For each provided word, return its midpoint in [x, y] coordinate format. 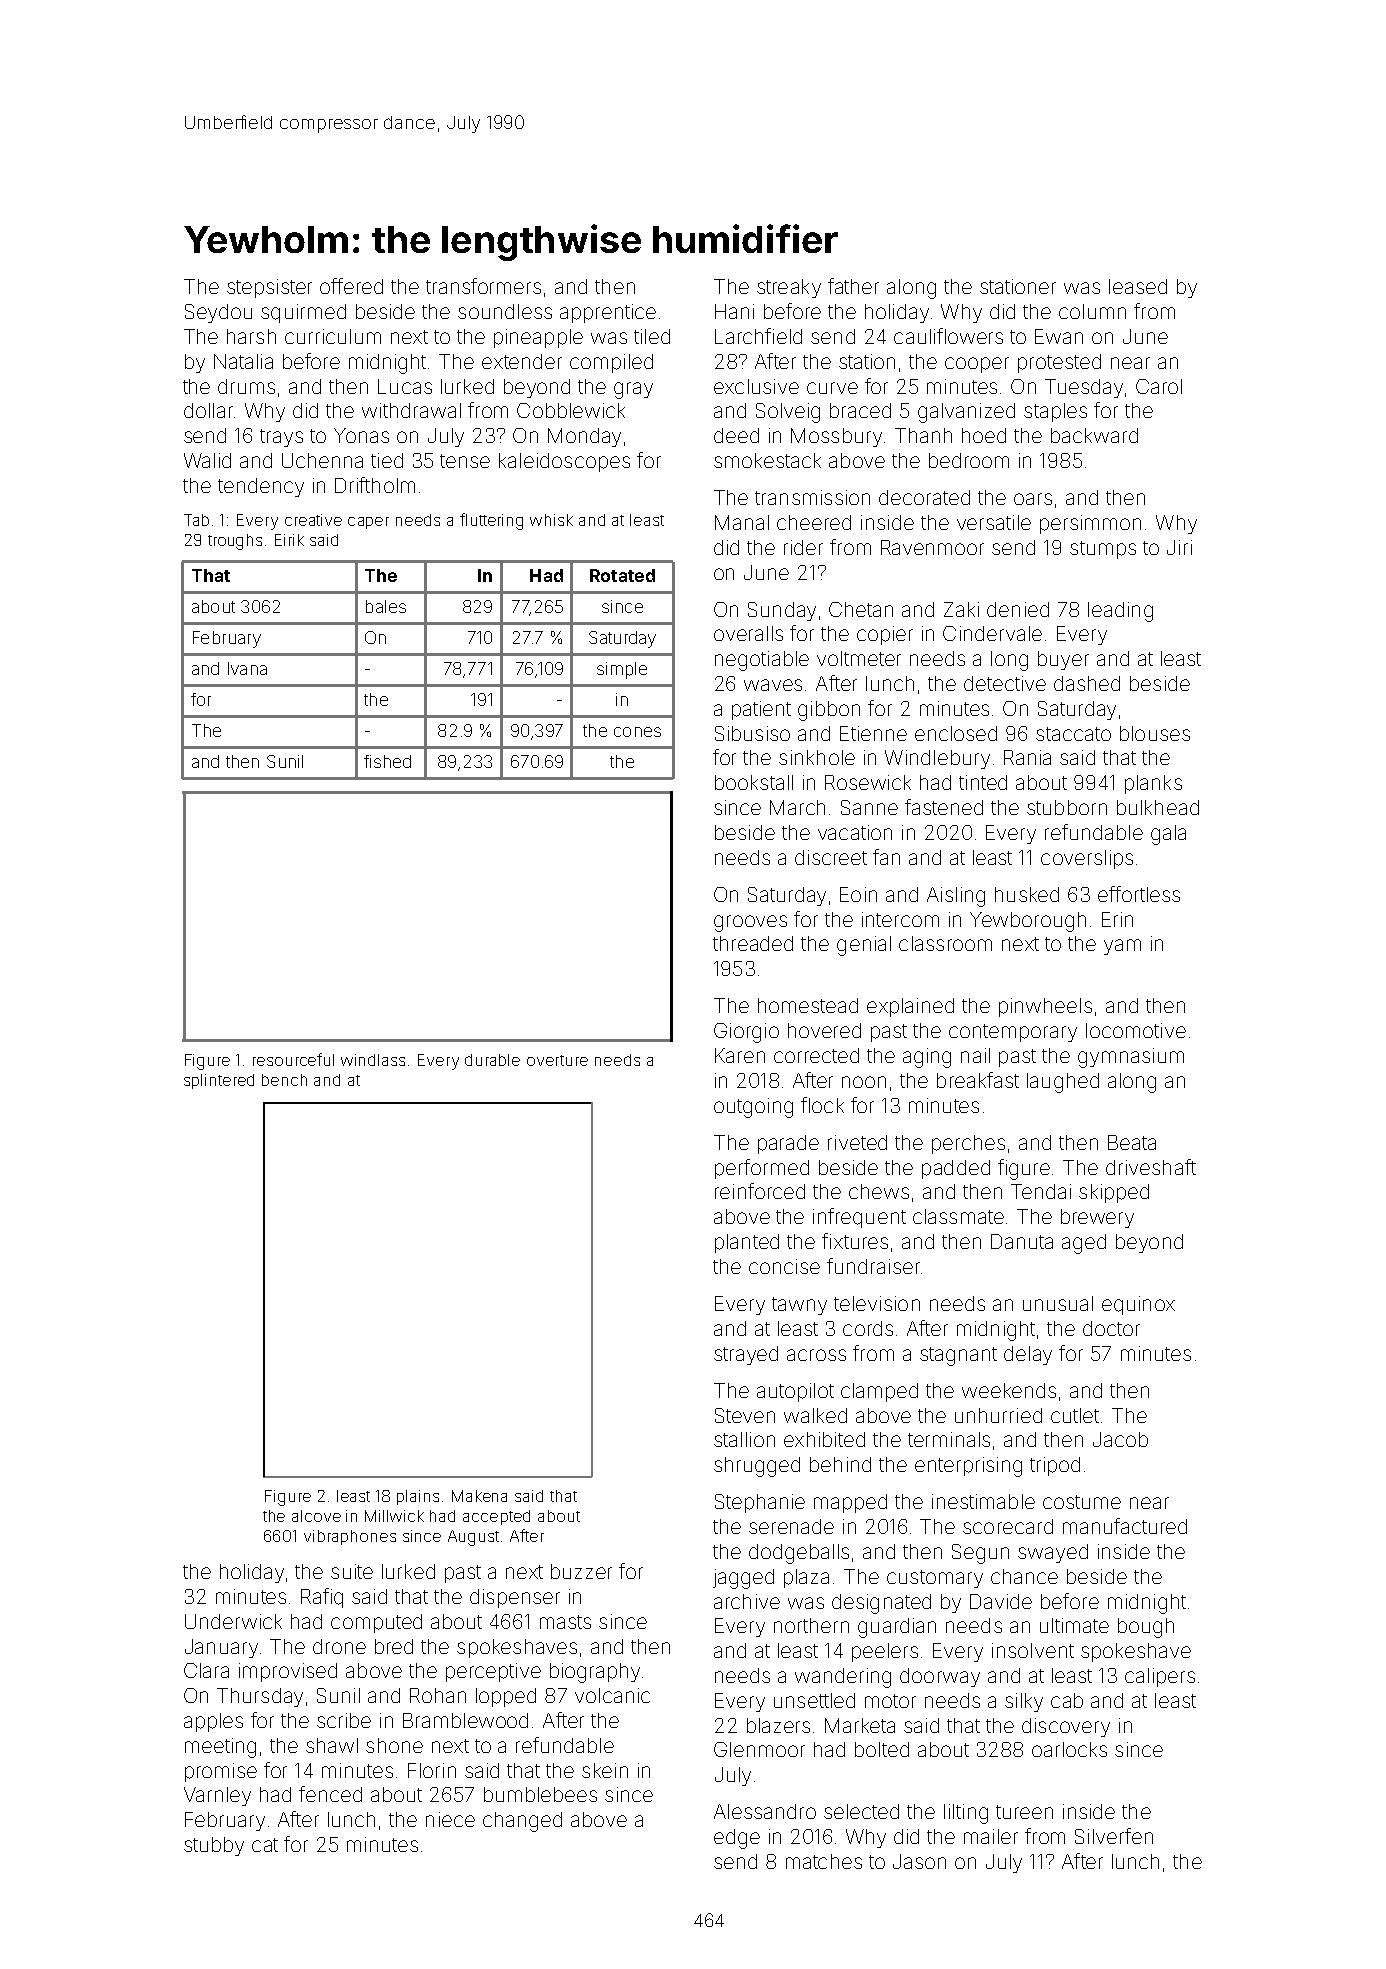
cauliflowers [948, 336]
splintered [219, 1081]
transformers [483, 286]
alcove [316, 1516]
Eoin [858, 894]
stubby [214, 1846]
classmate [958, 1216]
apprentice [608, 313]
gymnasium [1131, 1058]
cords [868, 1328]
